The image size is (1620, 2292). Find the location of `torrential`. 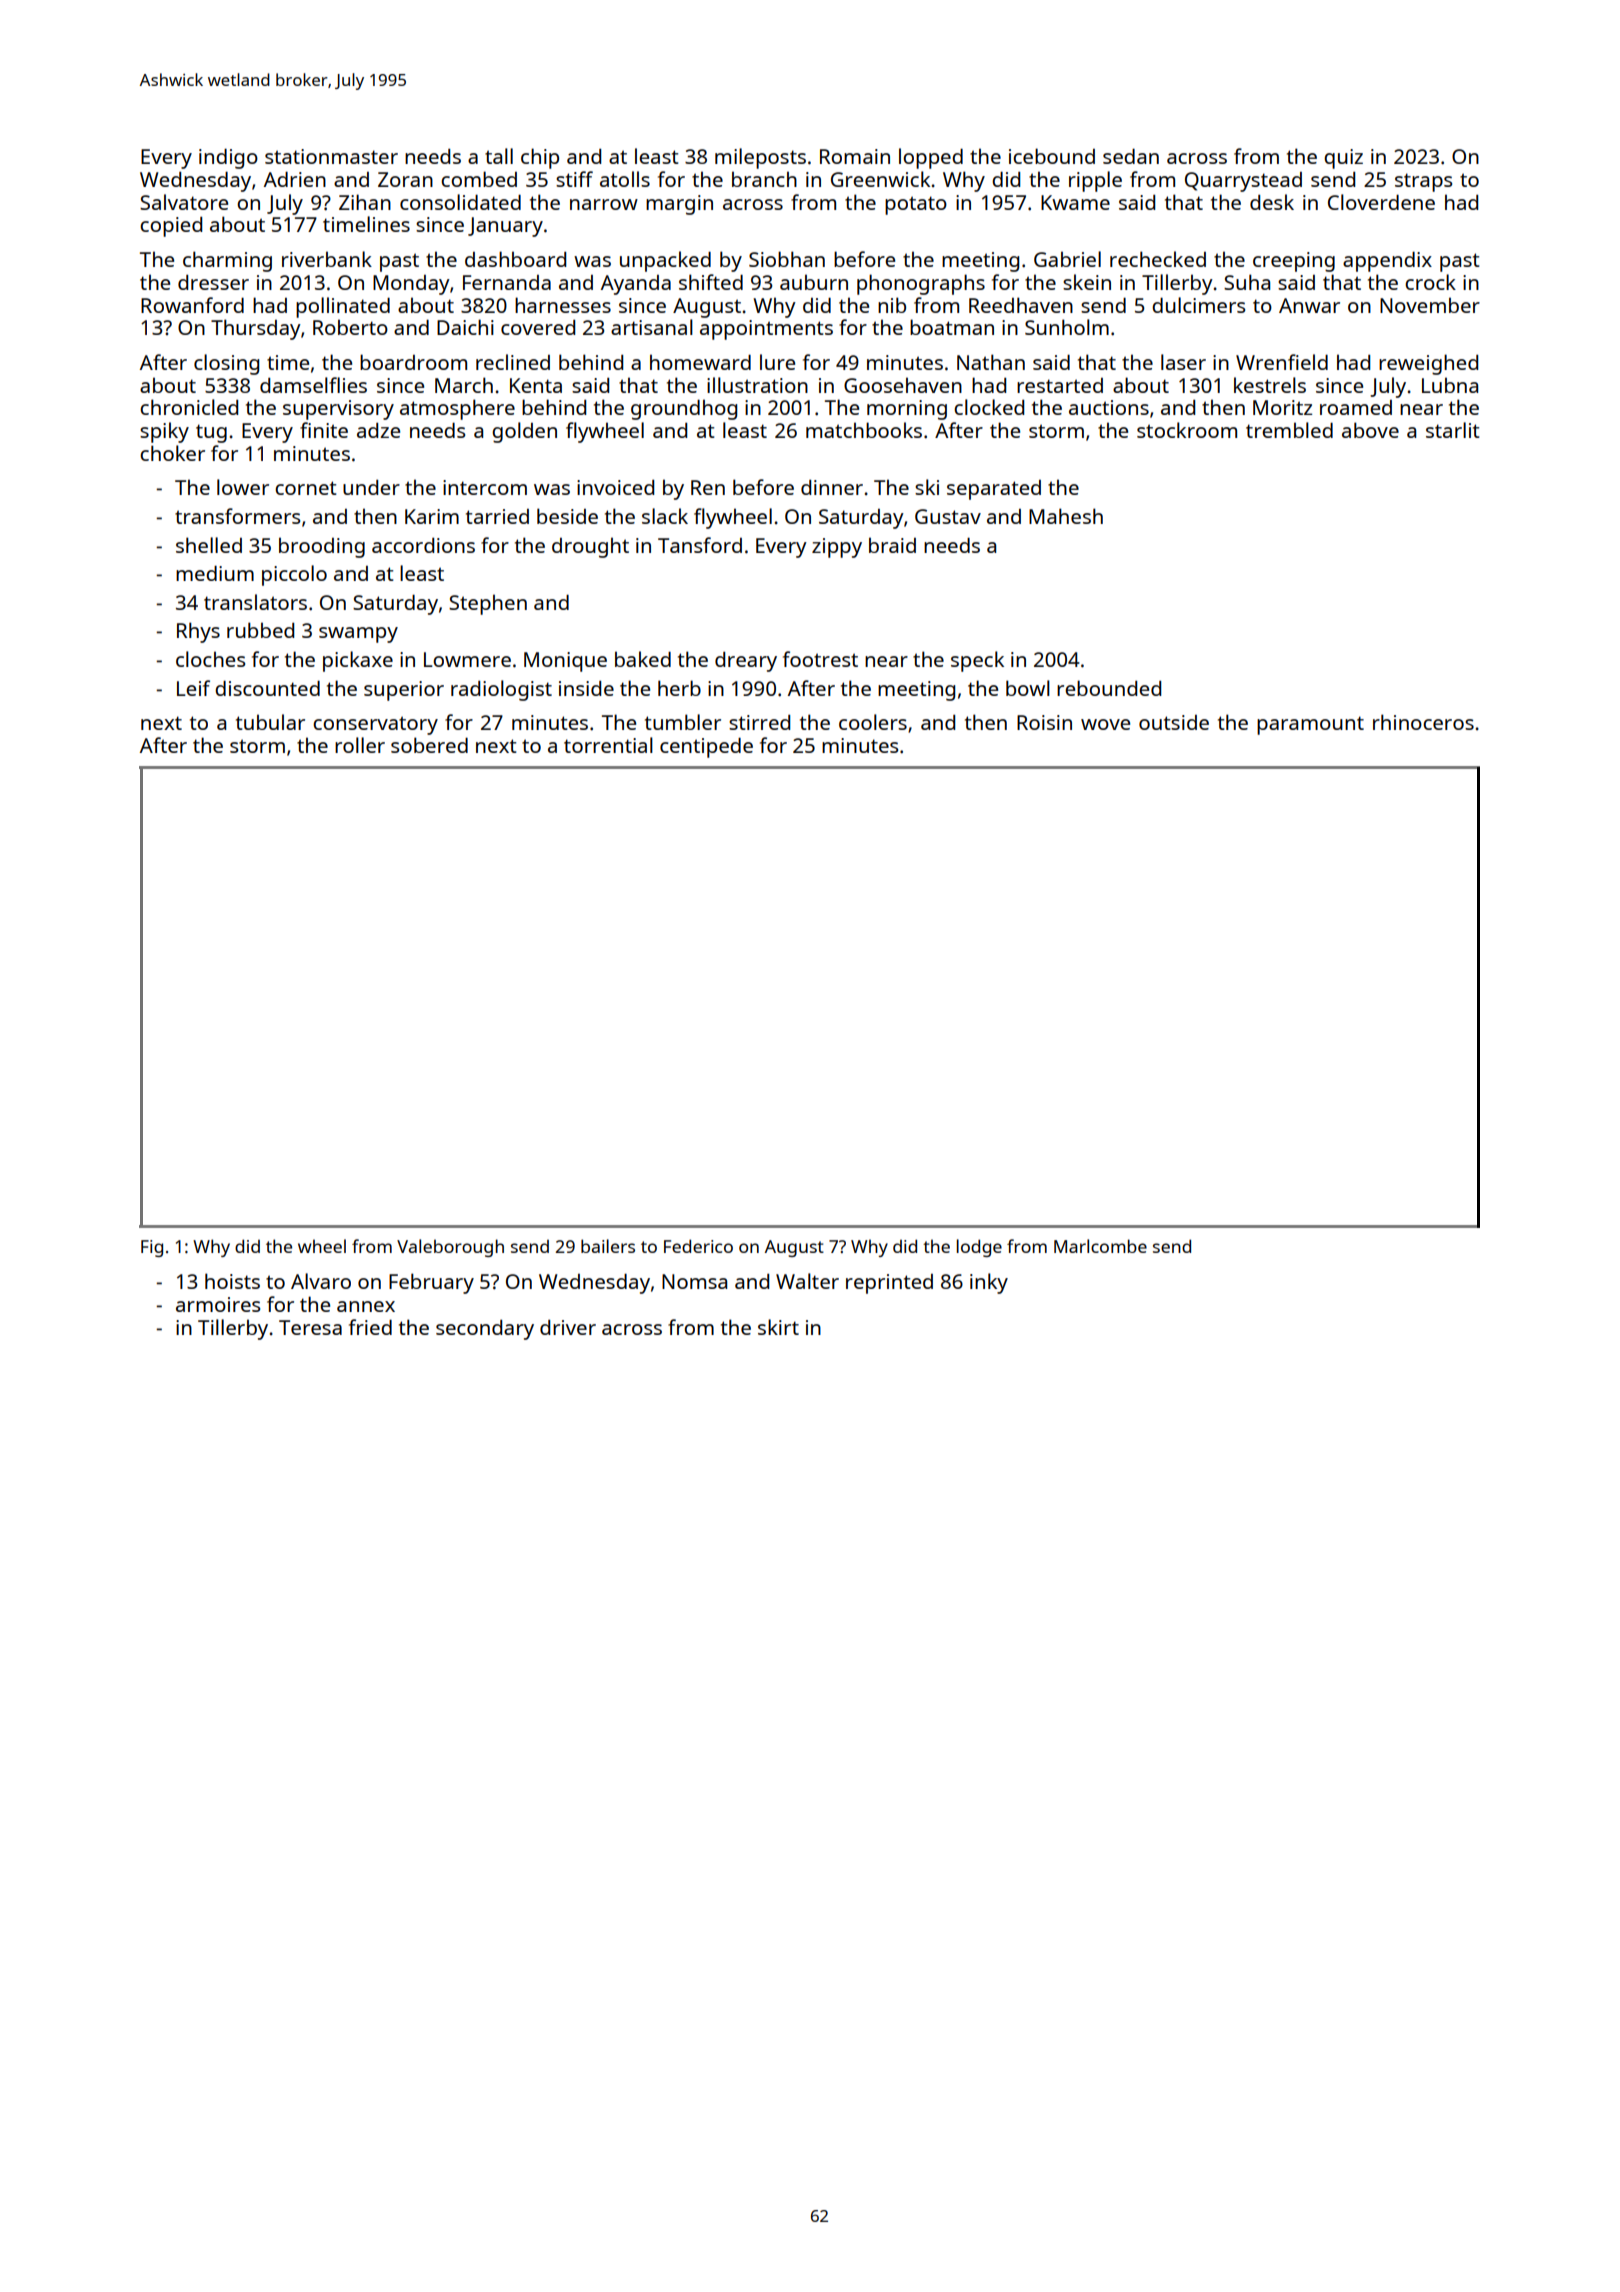

torrential is located at coordinates (608, 745).
